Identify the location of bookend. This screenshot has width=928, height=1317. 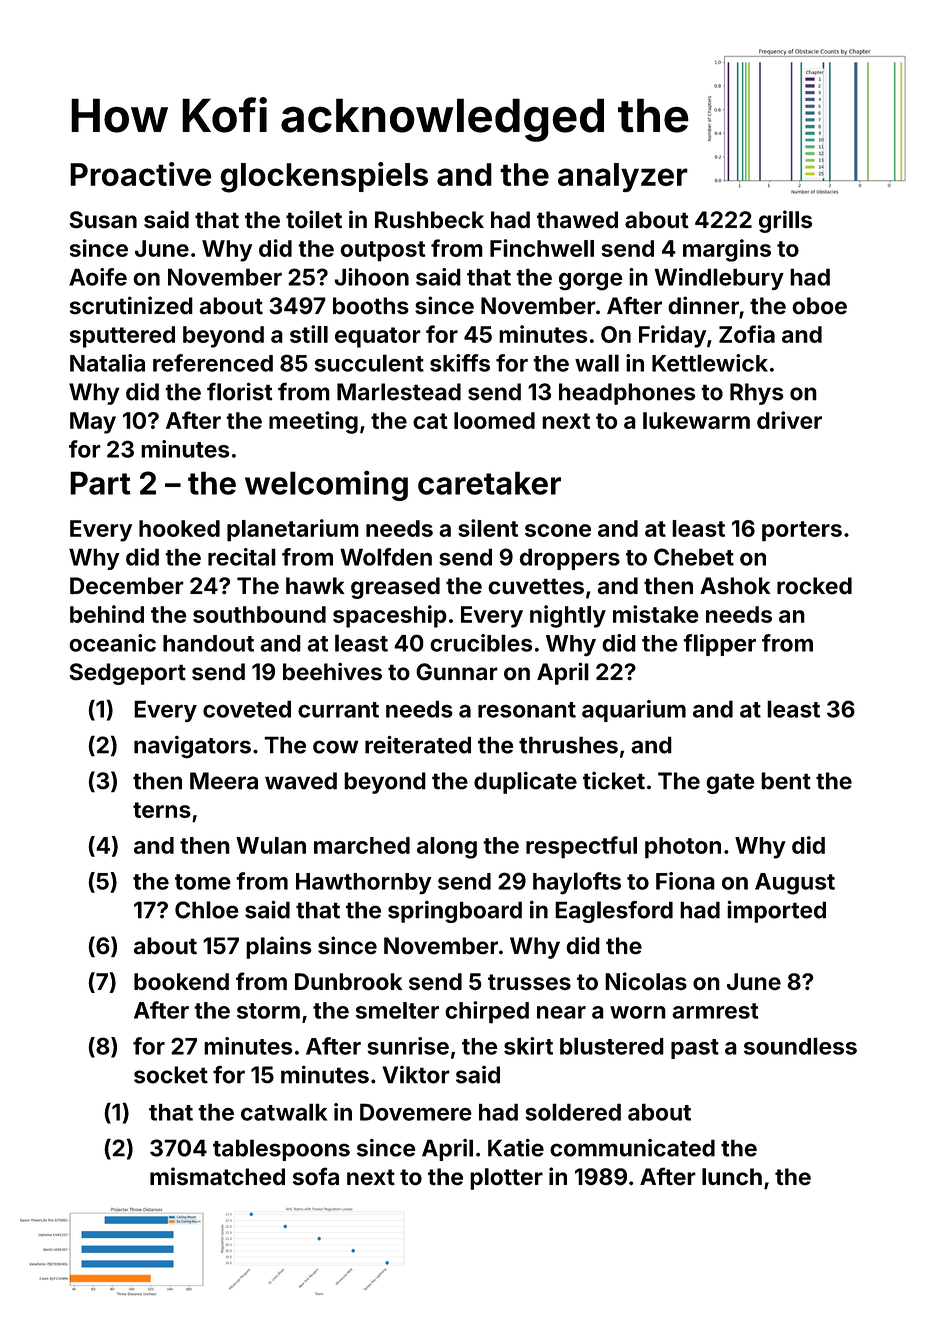
(181, 982).
